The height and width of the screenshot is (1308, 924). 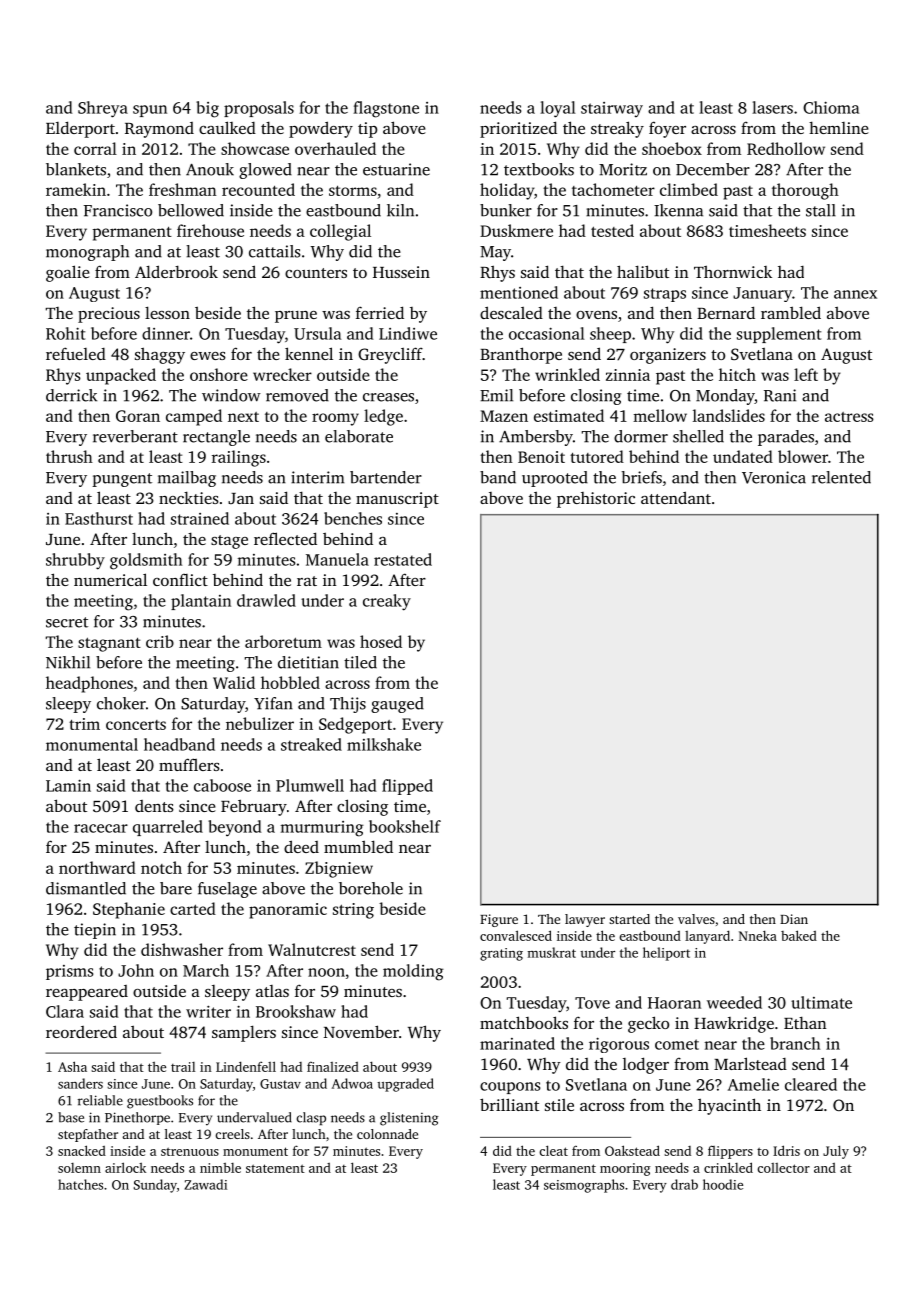 I want to click on Dian, so click(x=794, y=919).
